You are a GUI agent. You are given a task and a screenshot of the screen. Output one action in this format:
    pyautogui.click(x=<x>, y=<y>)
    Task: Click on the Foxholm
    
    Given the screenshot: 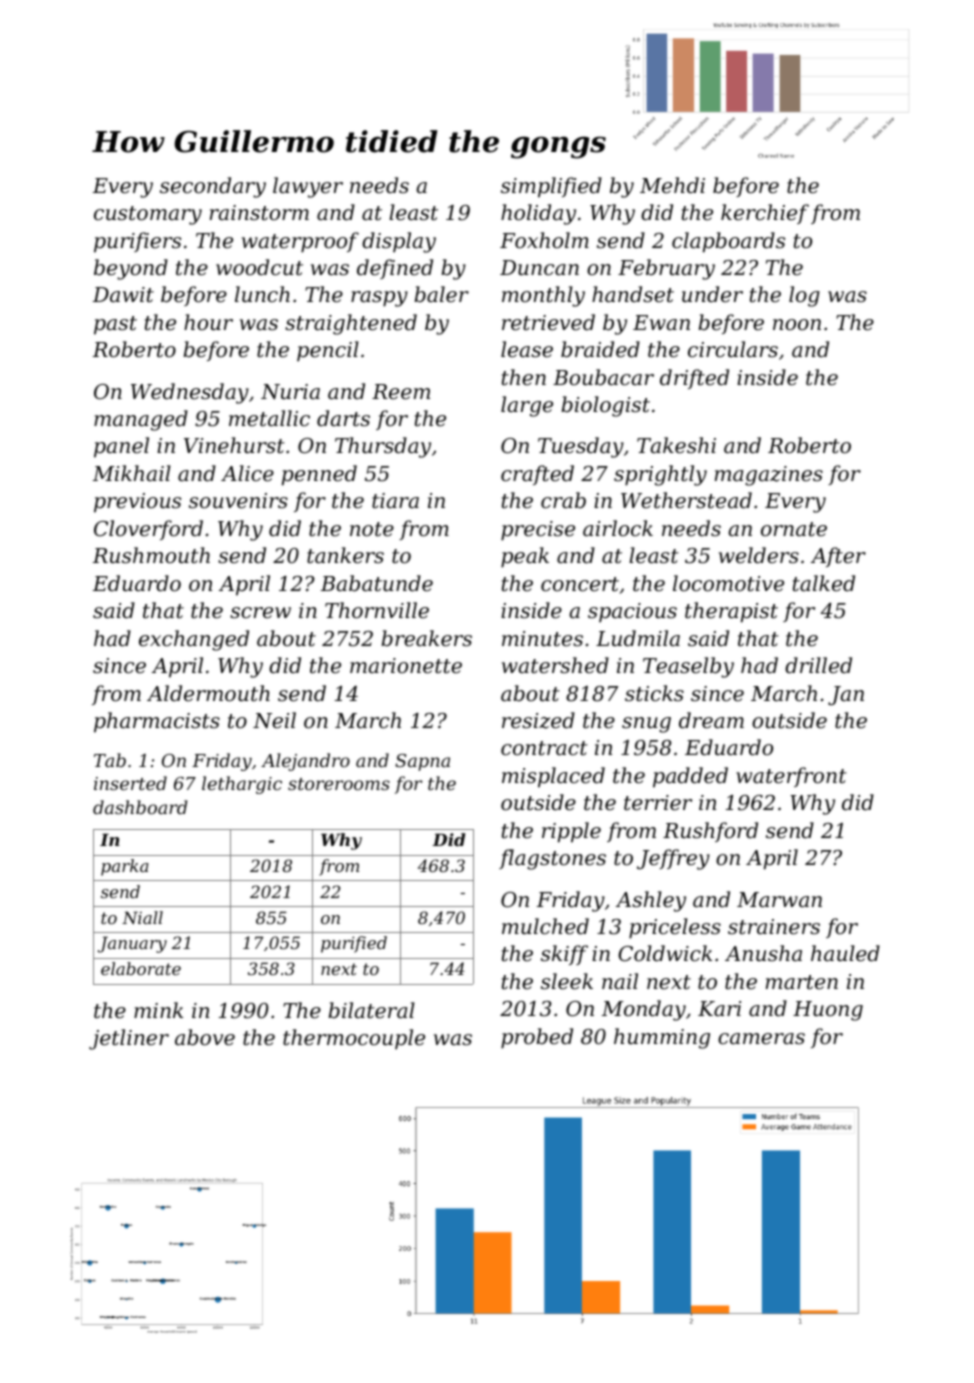 What is the action you would take?
    pyautogui.click(x=544, y=240)
